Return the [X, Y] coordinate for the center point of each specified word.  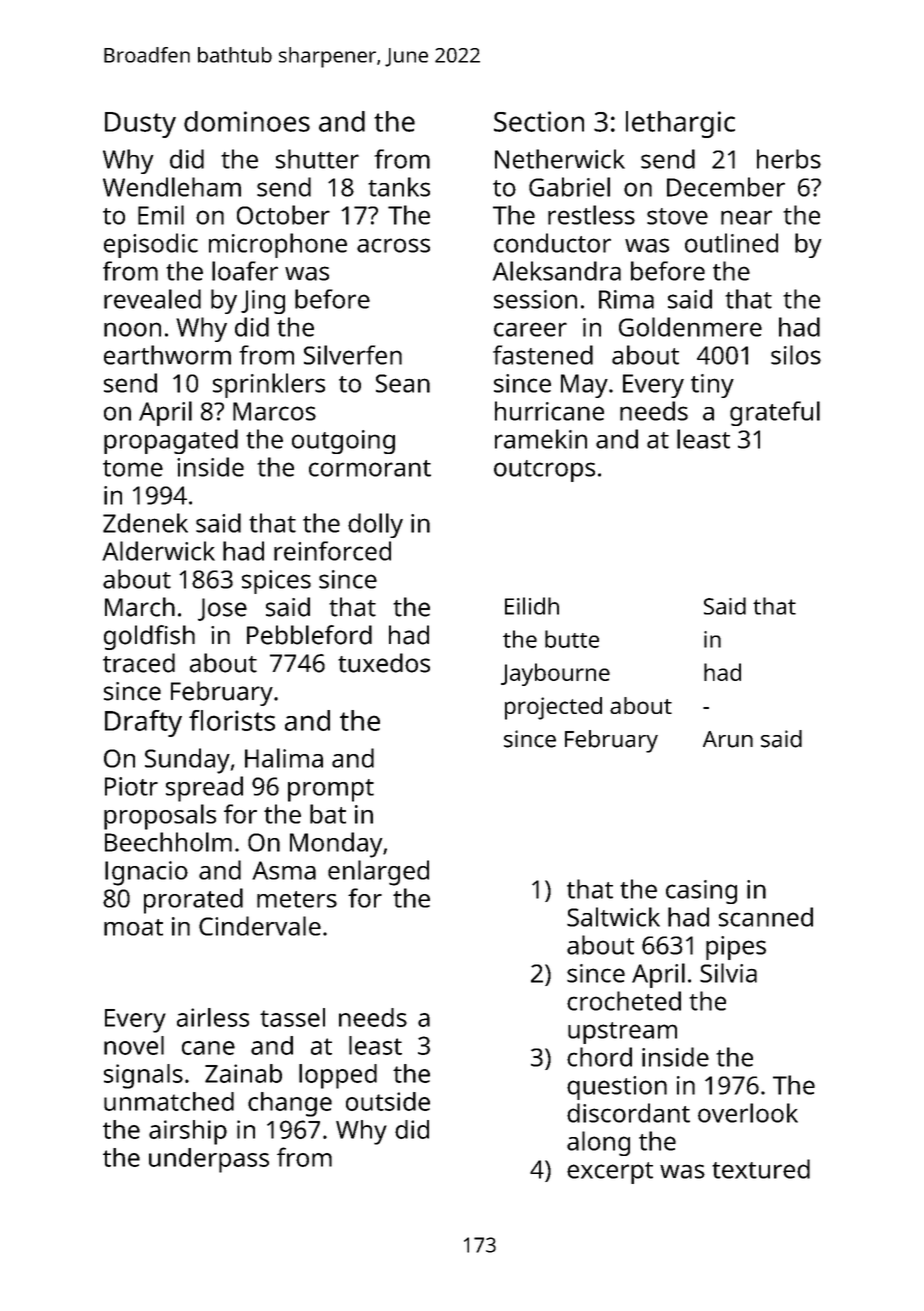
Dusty [140, 125]
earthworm [167, 355]
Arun [728, 739]
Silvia [728, 973]
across [393, 245]
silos [796, 355]
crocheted [624, 1001]
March [140, 607]
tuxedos [384, 663]
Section [539, 121]
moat [133, 927]
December [726, 187]
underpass [209, 1160]
